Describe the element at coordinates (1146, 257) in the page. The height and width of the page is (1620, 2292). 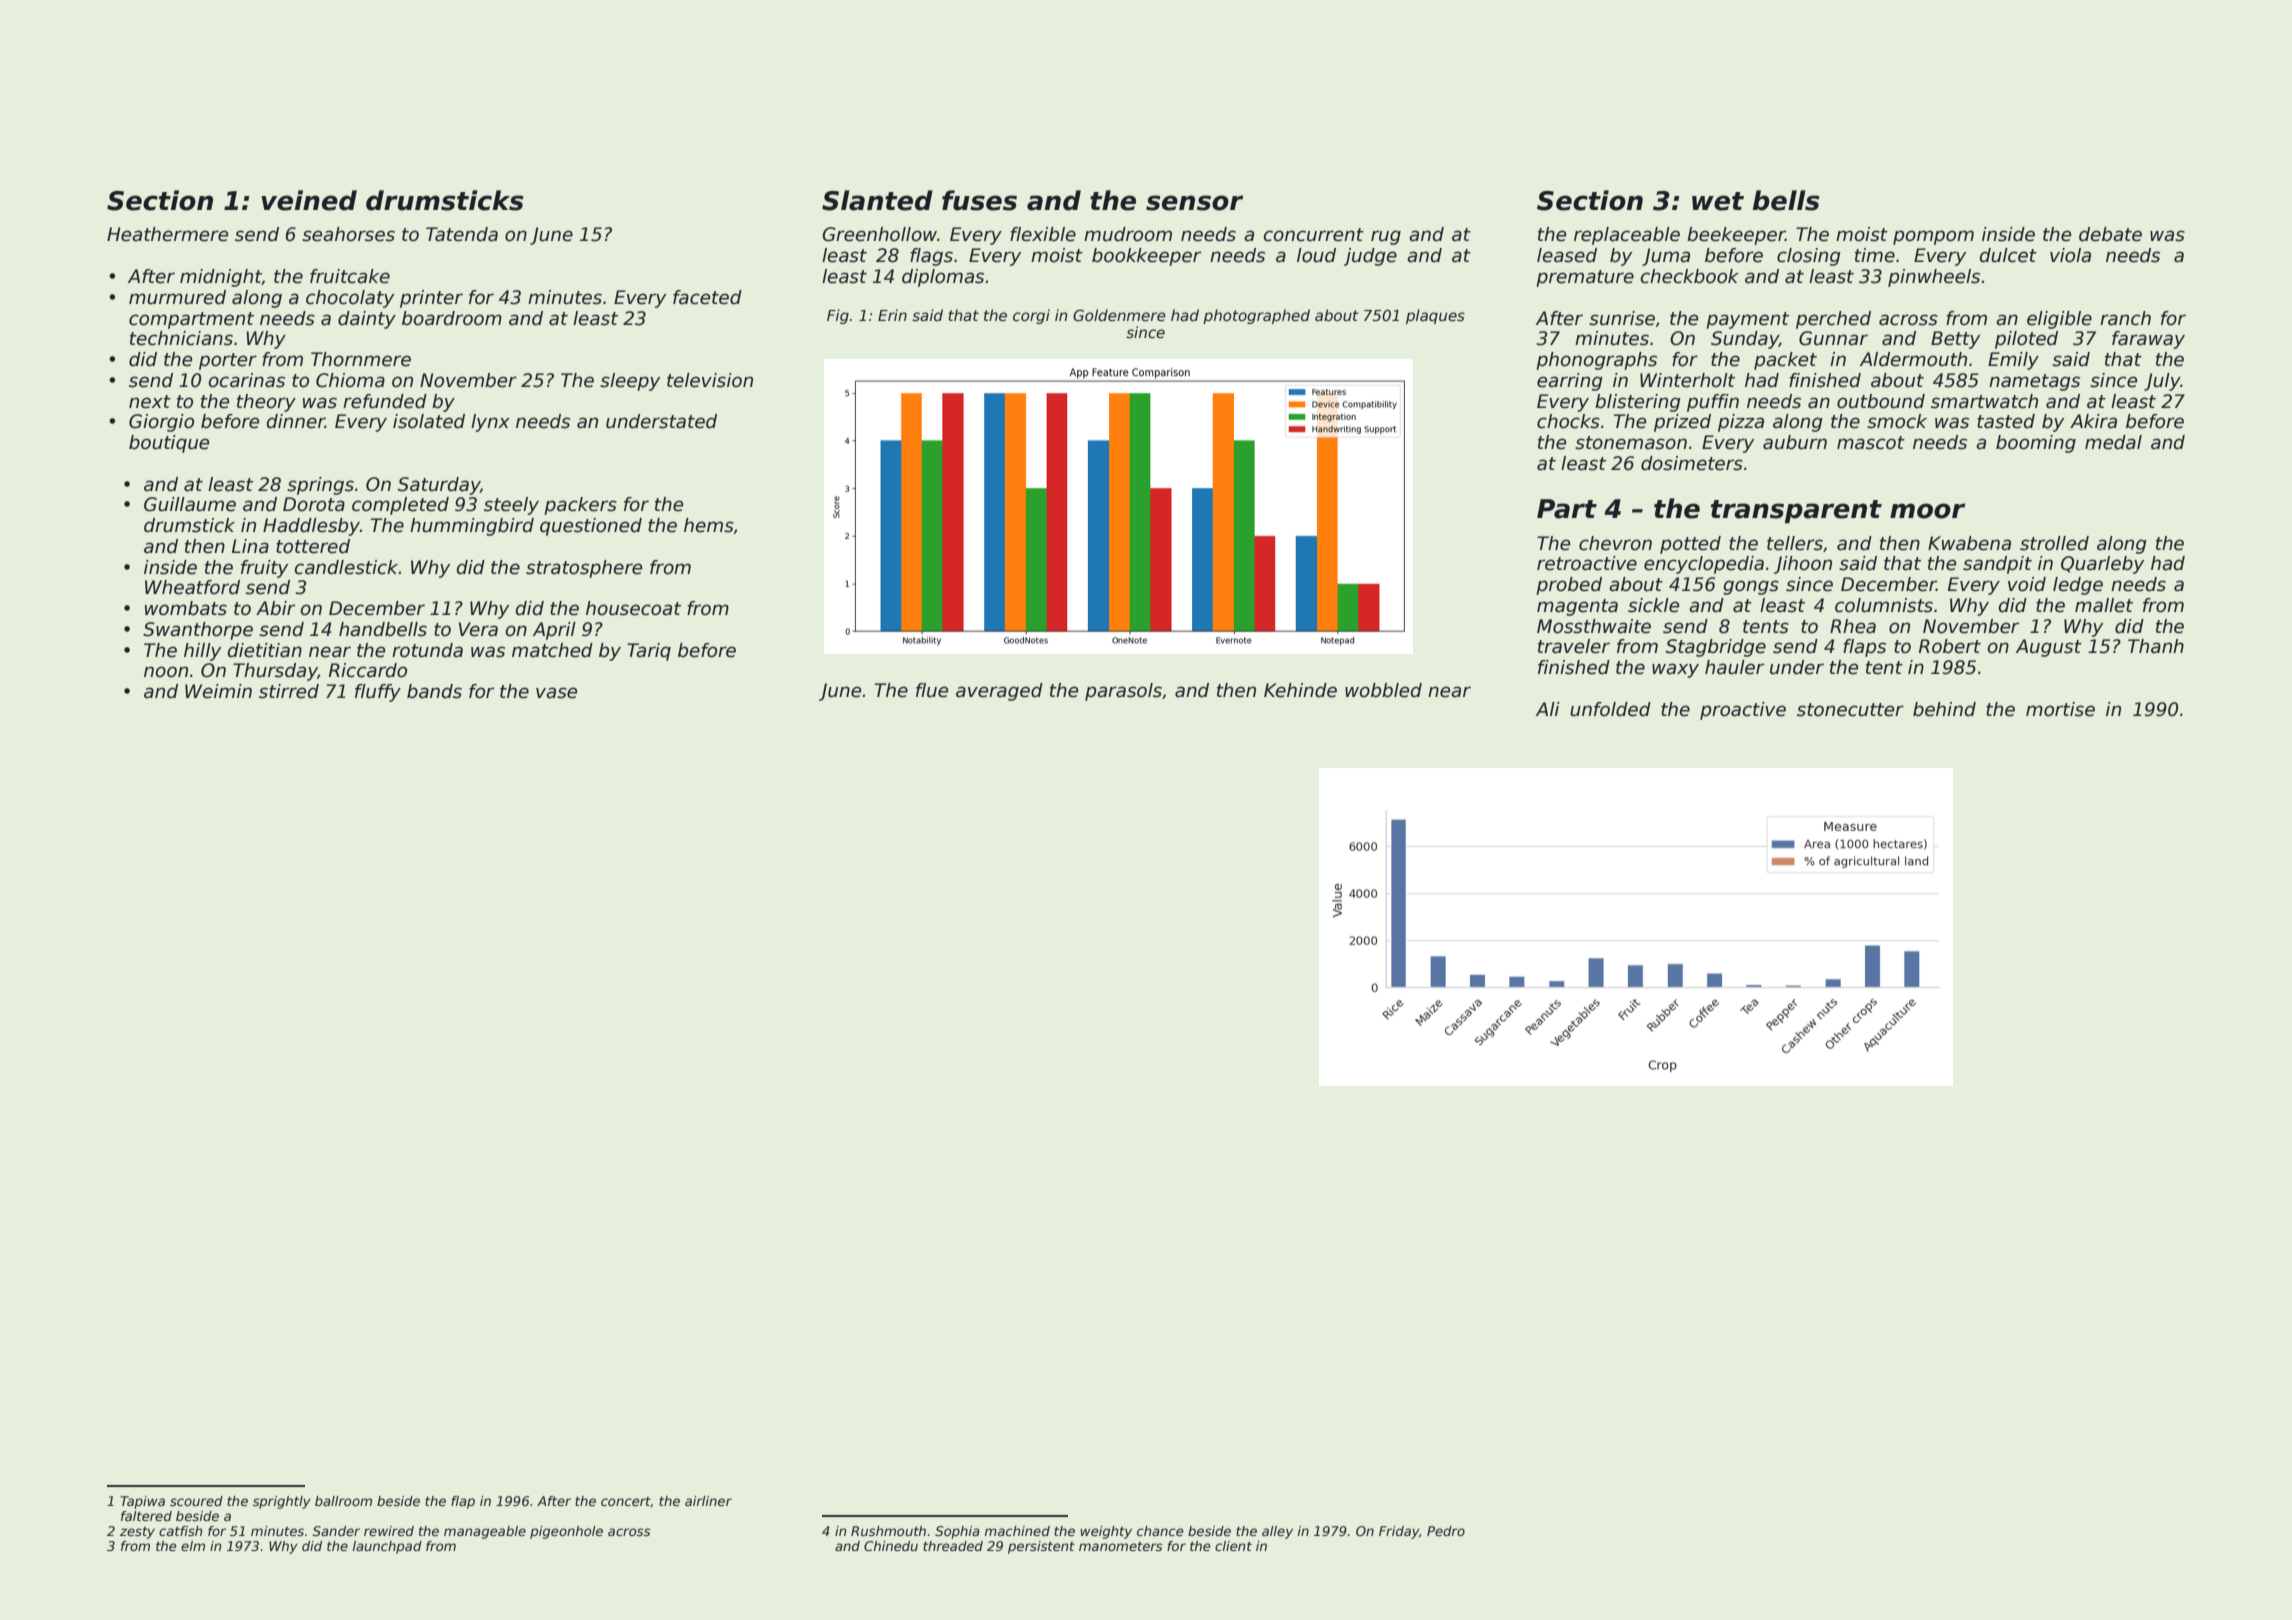
I see `bookkeeper` at that location.
